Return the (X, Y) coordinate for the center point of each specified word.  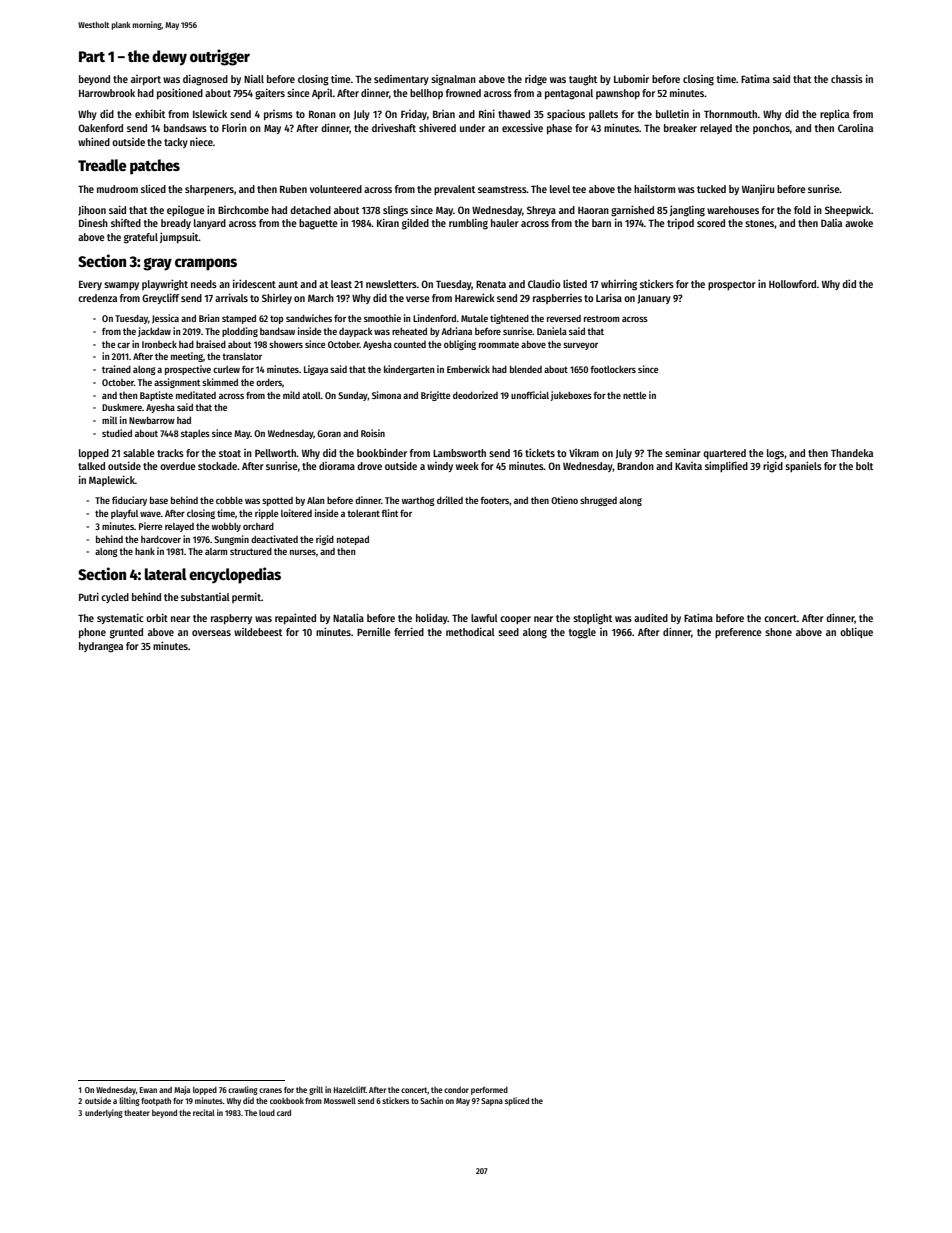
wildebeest (258, 632)
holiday (432, 618)
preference (738, 633)
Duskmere (122, 407)
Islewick (210, 114)
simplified (726, 466)
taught (583, 80)
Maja (182, 1090)
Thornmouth (730, 114)
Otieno (564, 500)
